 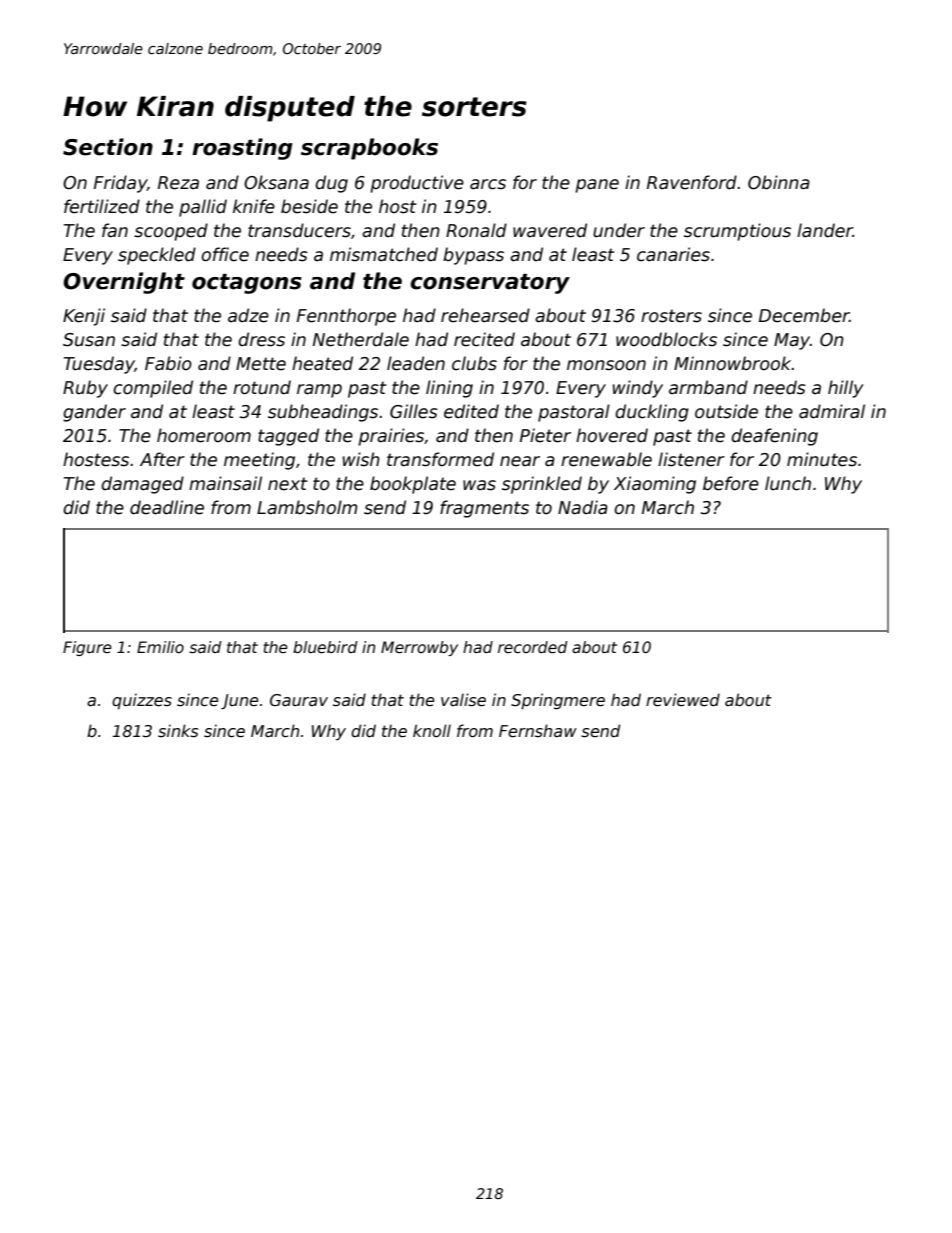 I want to click on lunch, so click(x=788, y=483).
